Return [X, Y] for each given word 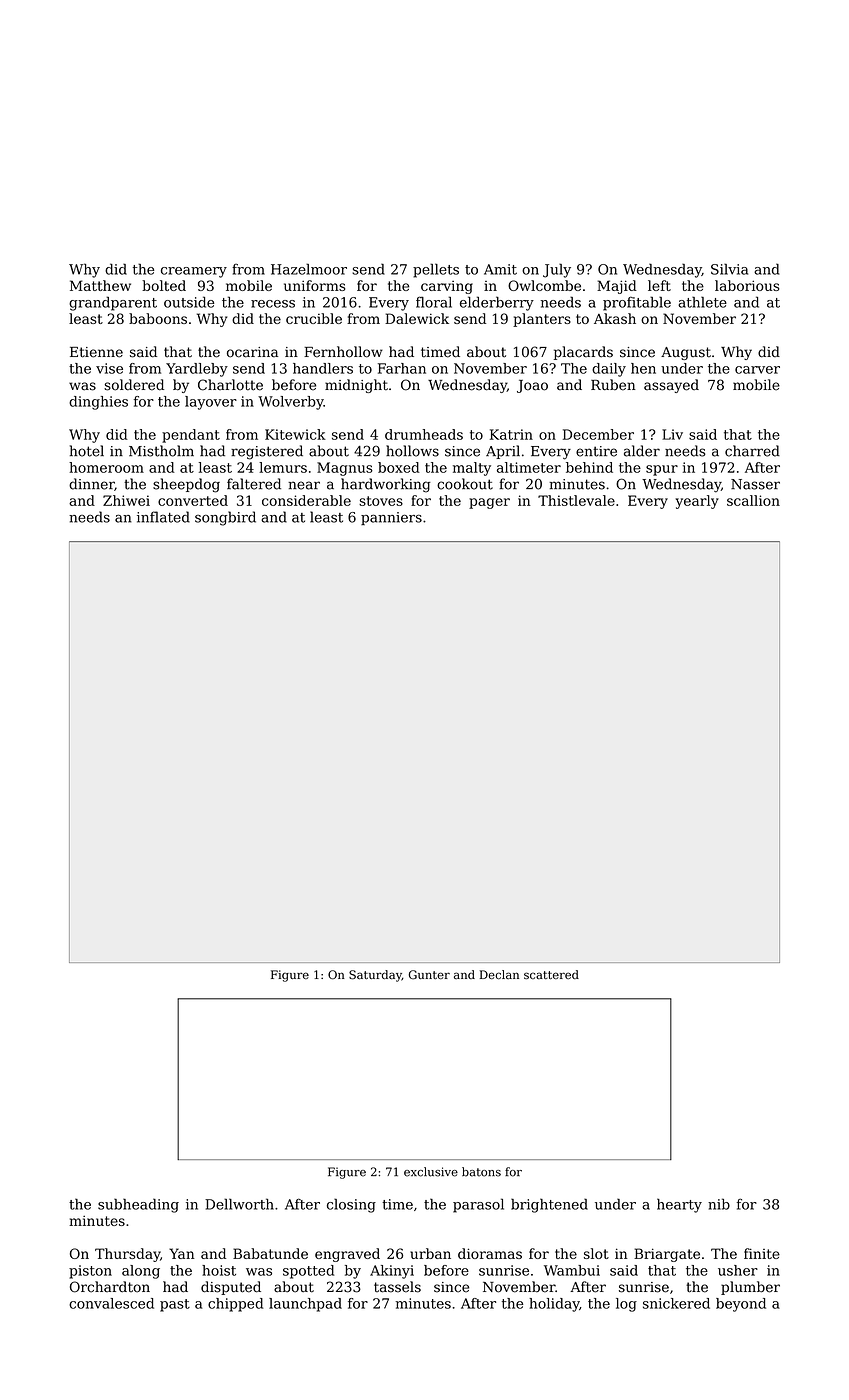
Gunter [429, 975]
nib [719, 1204]
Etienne [96, 352]
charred [752, 451]
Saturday [375, 976]
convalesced [111, 1303]
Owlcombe [544, 285]
